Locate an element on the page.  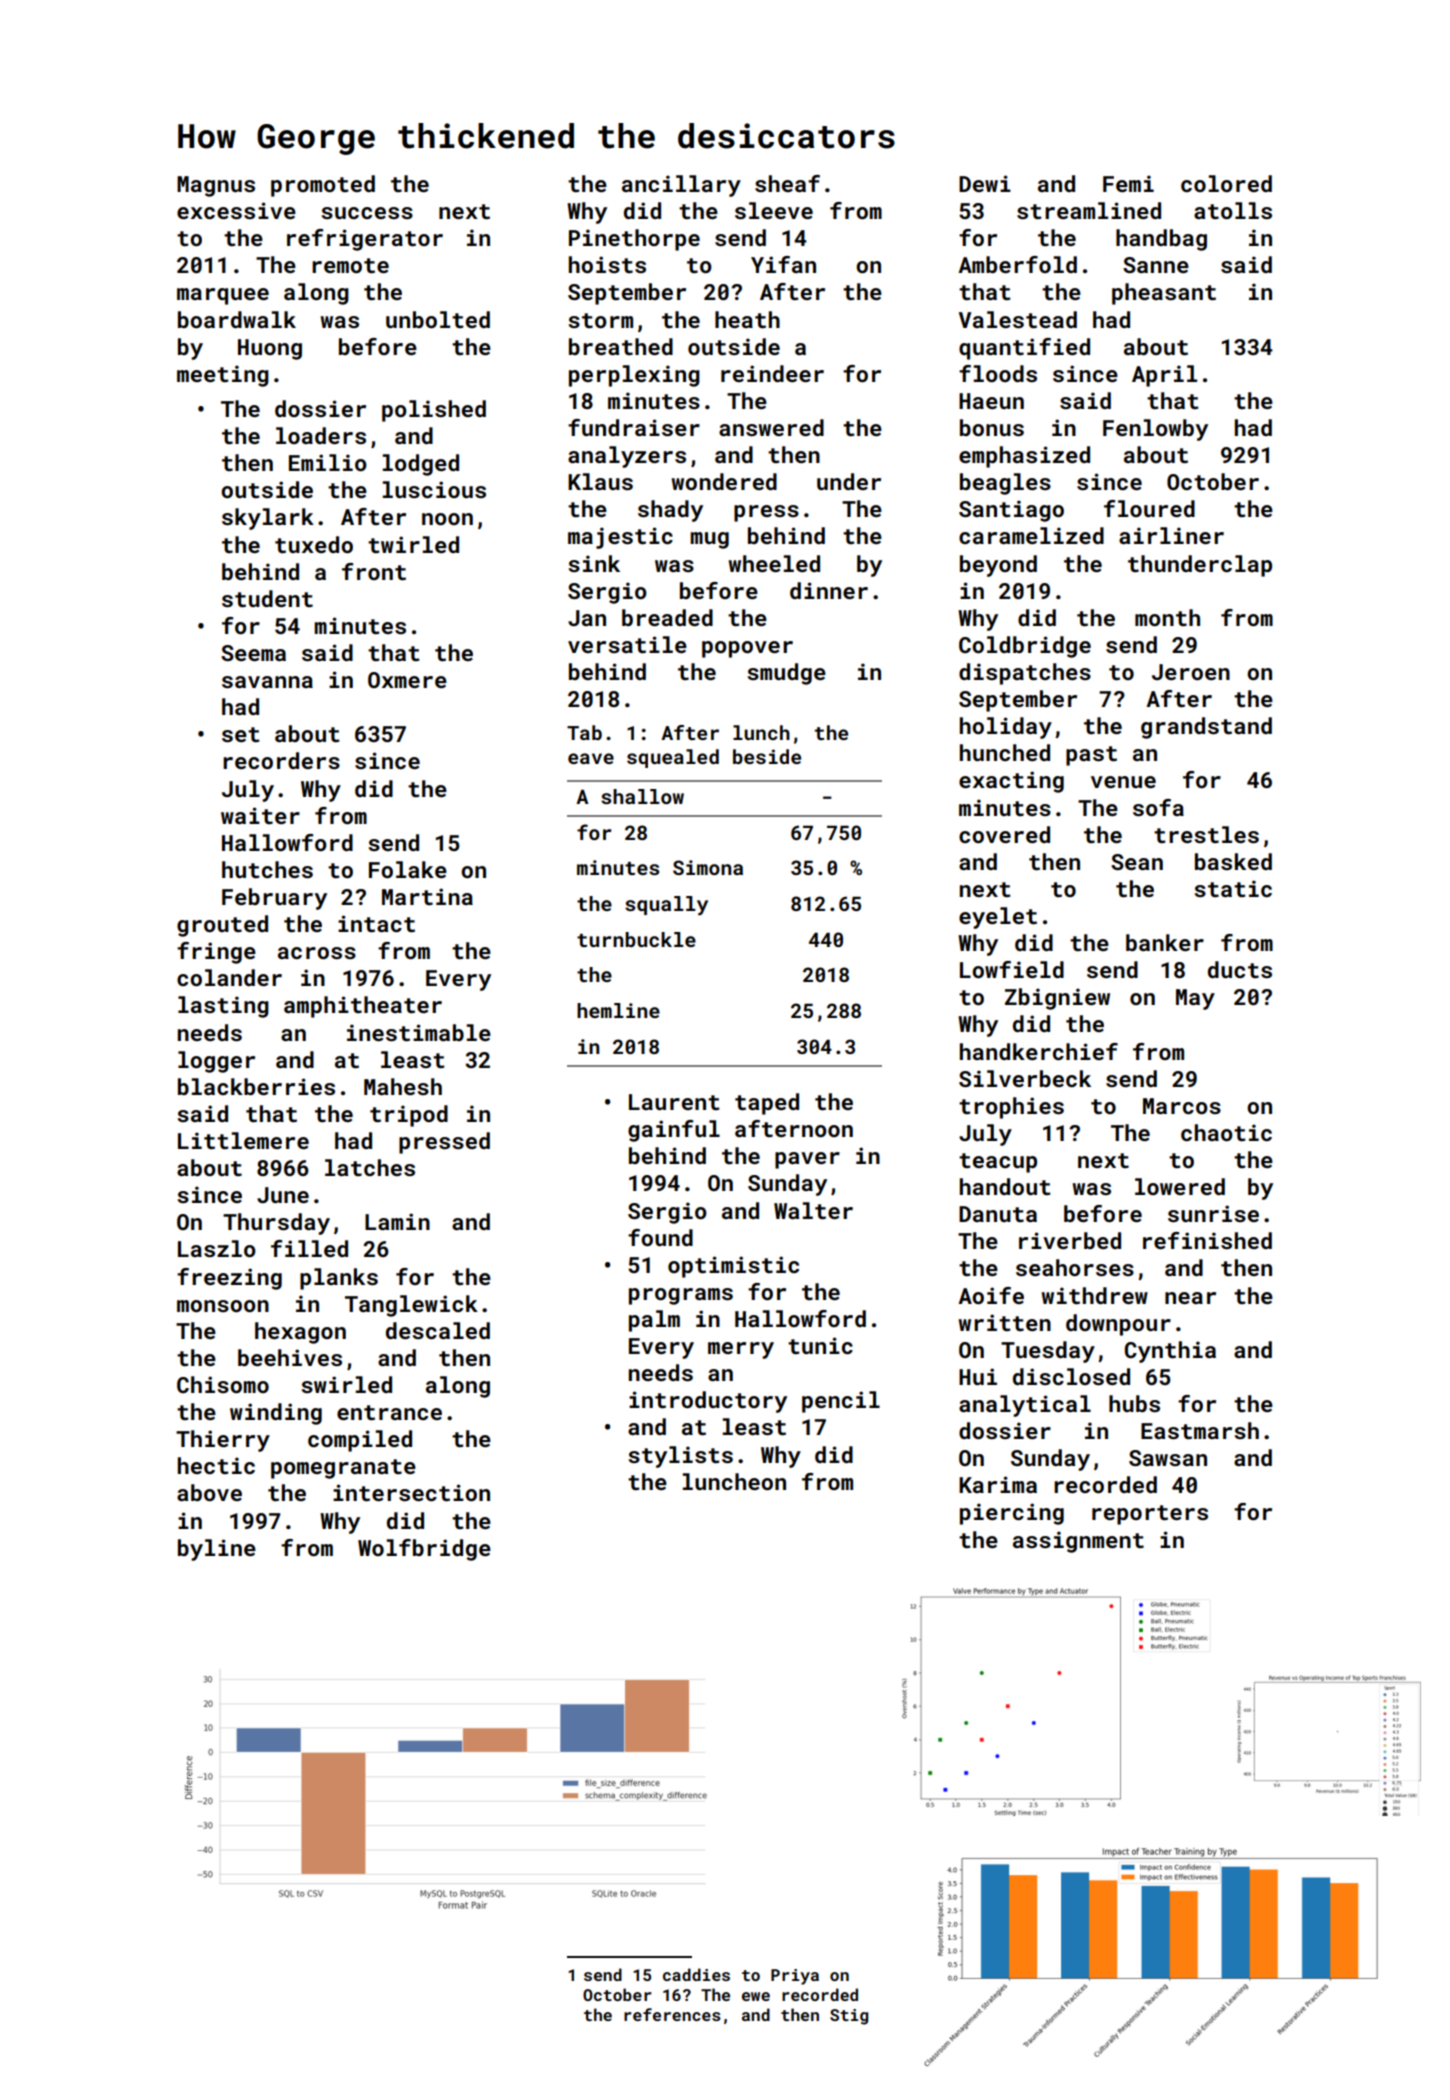
streamlined is located at coordinates (1089, 210).
